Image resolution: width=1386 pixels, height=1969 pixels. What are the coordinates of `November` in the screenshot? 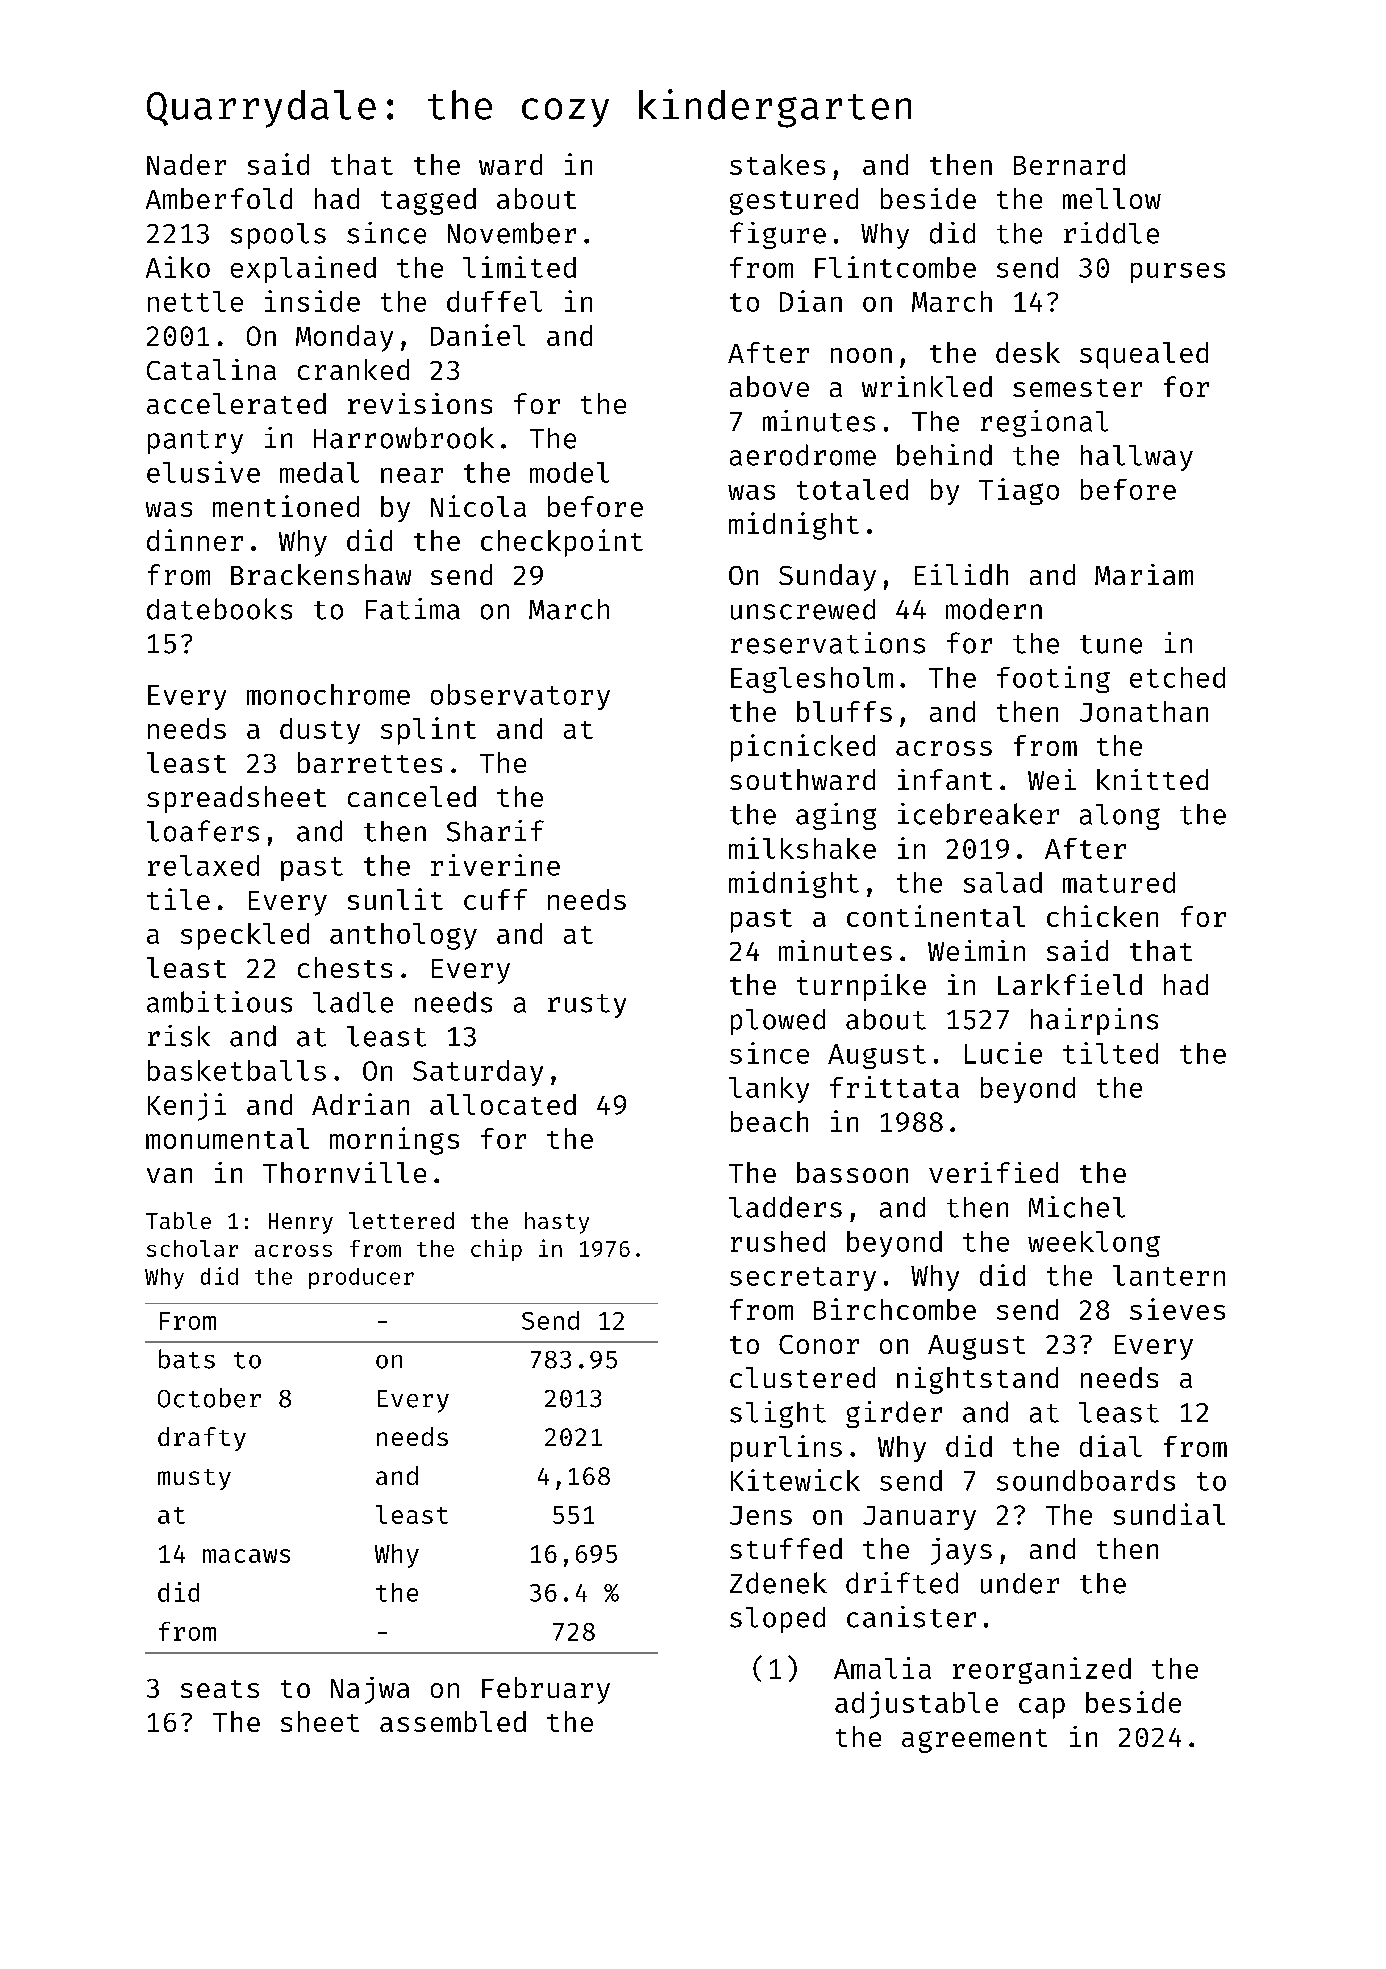 It's located at (512, 233).
